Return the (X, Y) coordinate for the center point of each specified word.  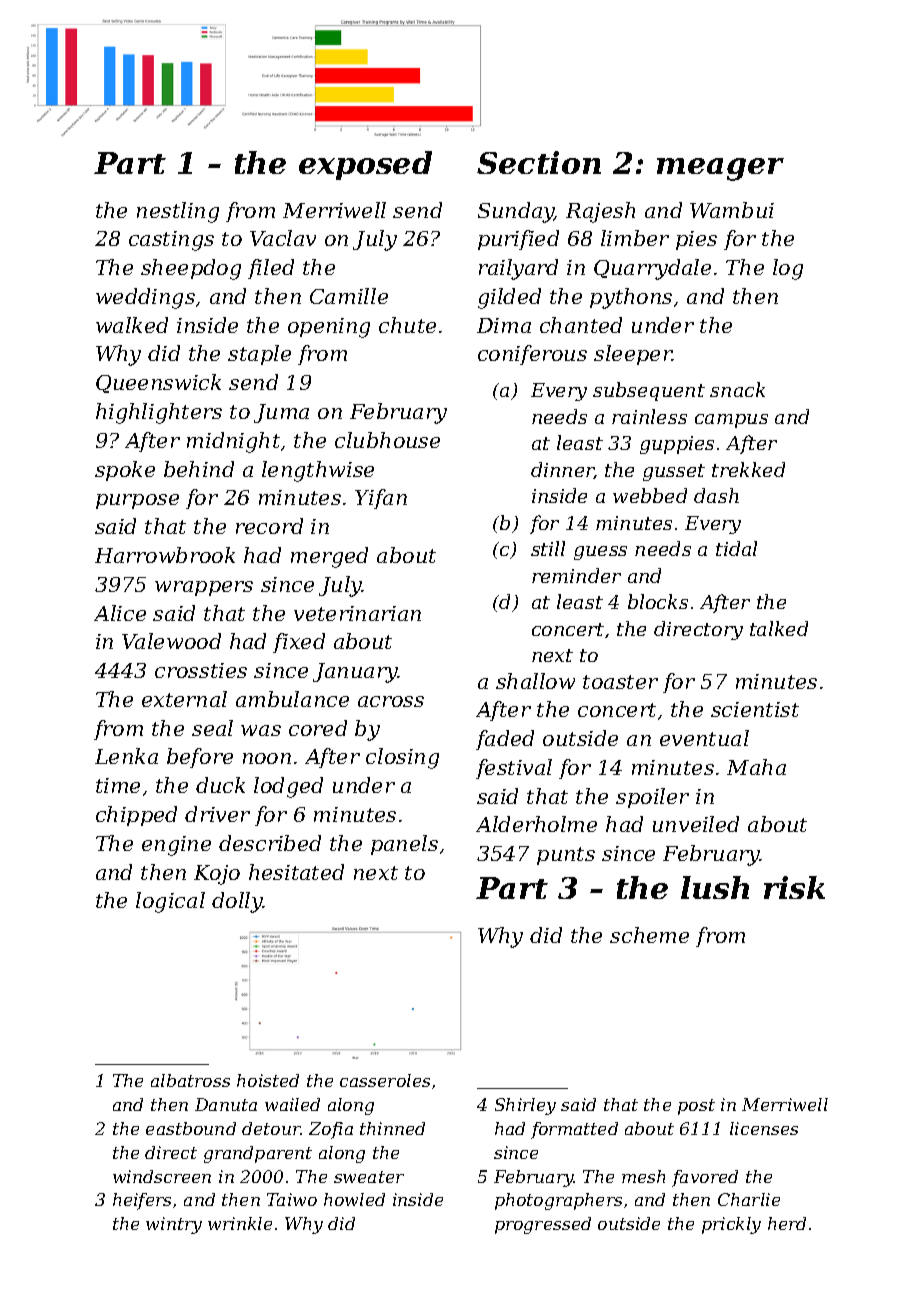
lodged (288, 787)
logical (170, 902)
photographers (558, 1201)
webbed (650, 495)
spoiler (652, 798)
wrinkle (240, 1223)
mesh (643, 1176)
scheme (649, 935)
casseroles (385, 1080)
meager (720, 169)
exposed (365, 165)
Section (539, 162)
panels (404, 845)
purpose (137, 501)
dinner (562, 470)
